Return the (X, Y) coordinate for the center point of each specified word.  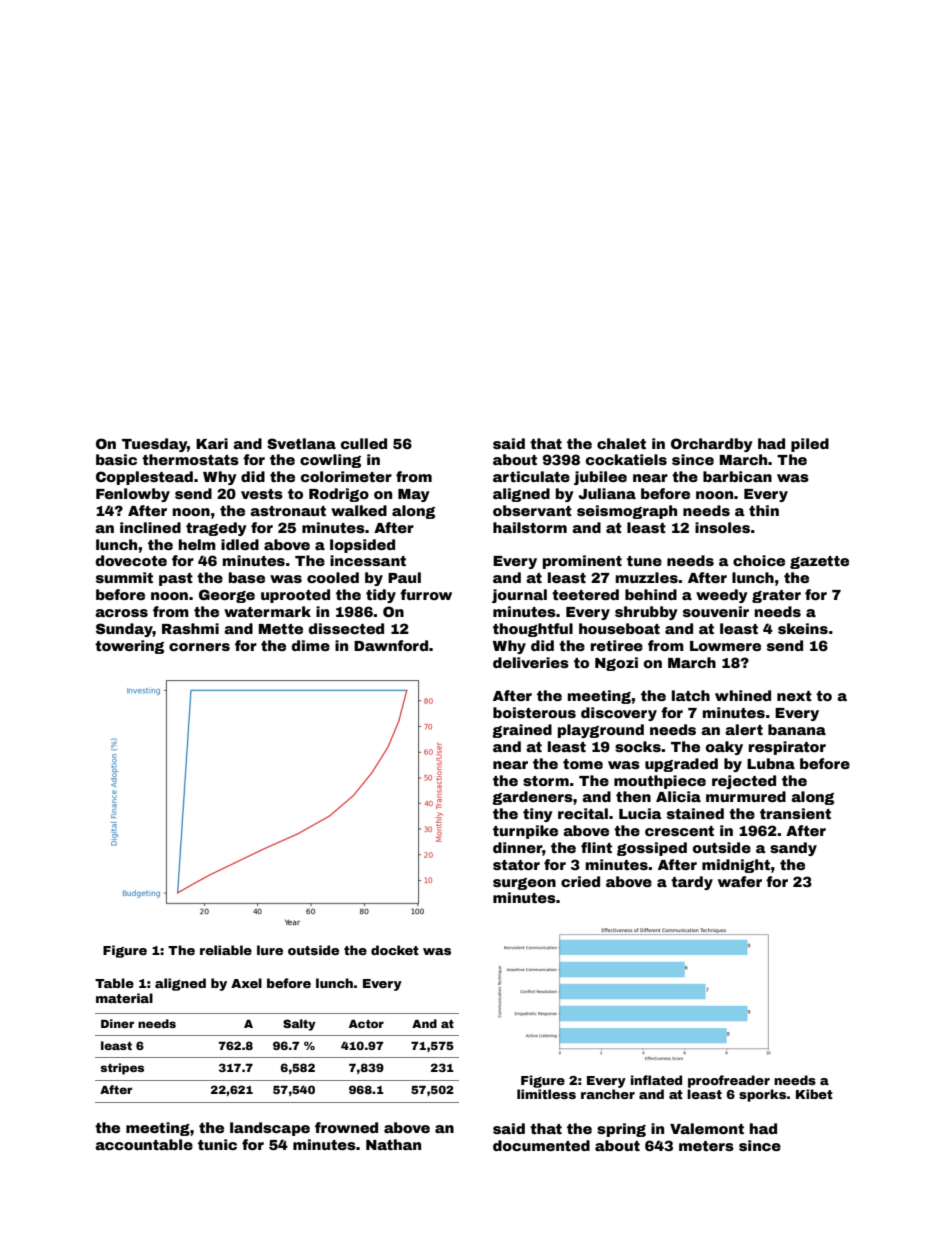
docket (395, 950)
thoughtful (533, 630)
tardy (692, 883)
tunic (217, 1144)
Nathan (393, 1144)
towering (129, 647)
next (794, 696)
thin (764, 510)
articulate (531, 476)
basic (116, 459)
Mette (281, 629)
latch (691, 695)
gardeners (532, 798)
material (124, 998)
